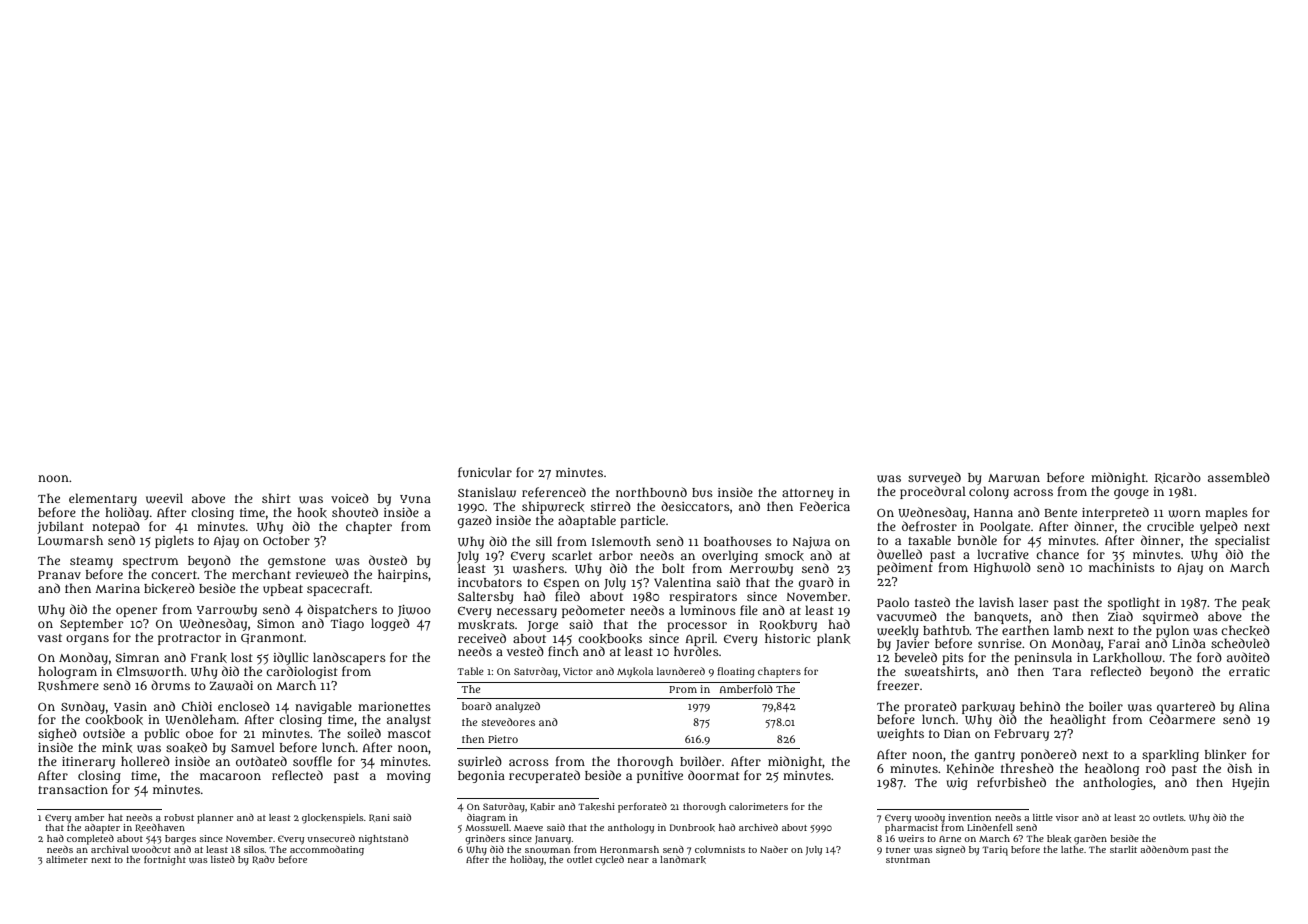 Image resolution: width=1308 pixels, height=924 pixels. What do you see at coordinates (103, 499) in the image?
I see `elementary` at bounding box center [103, 499].
